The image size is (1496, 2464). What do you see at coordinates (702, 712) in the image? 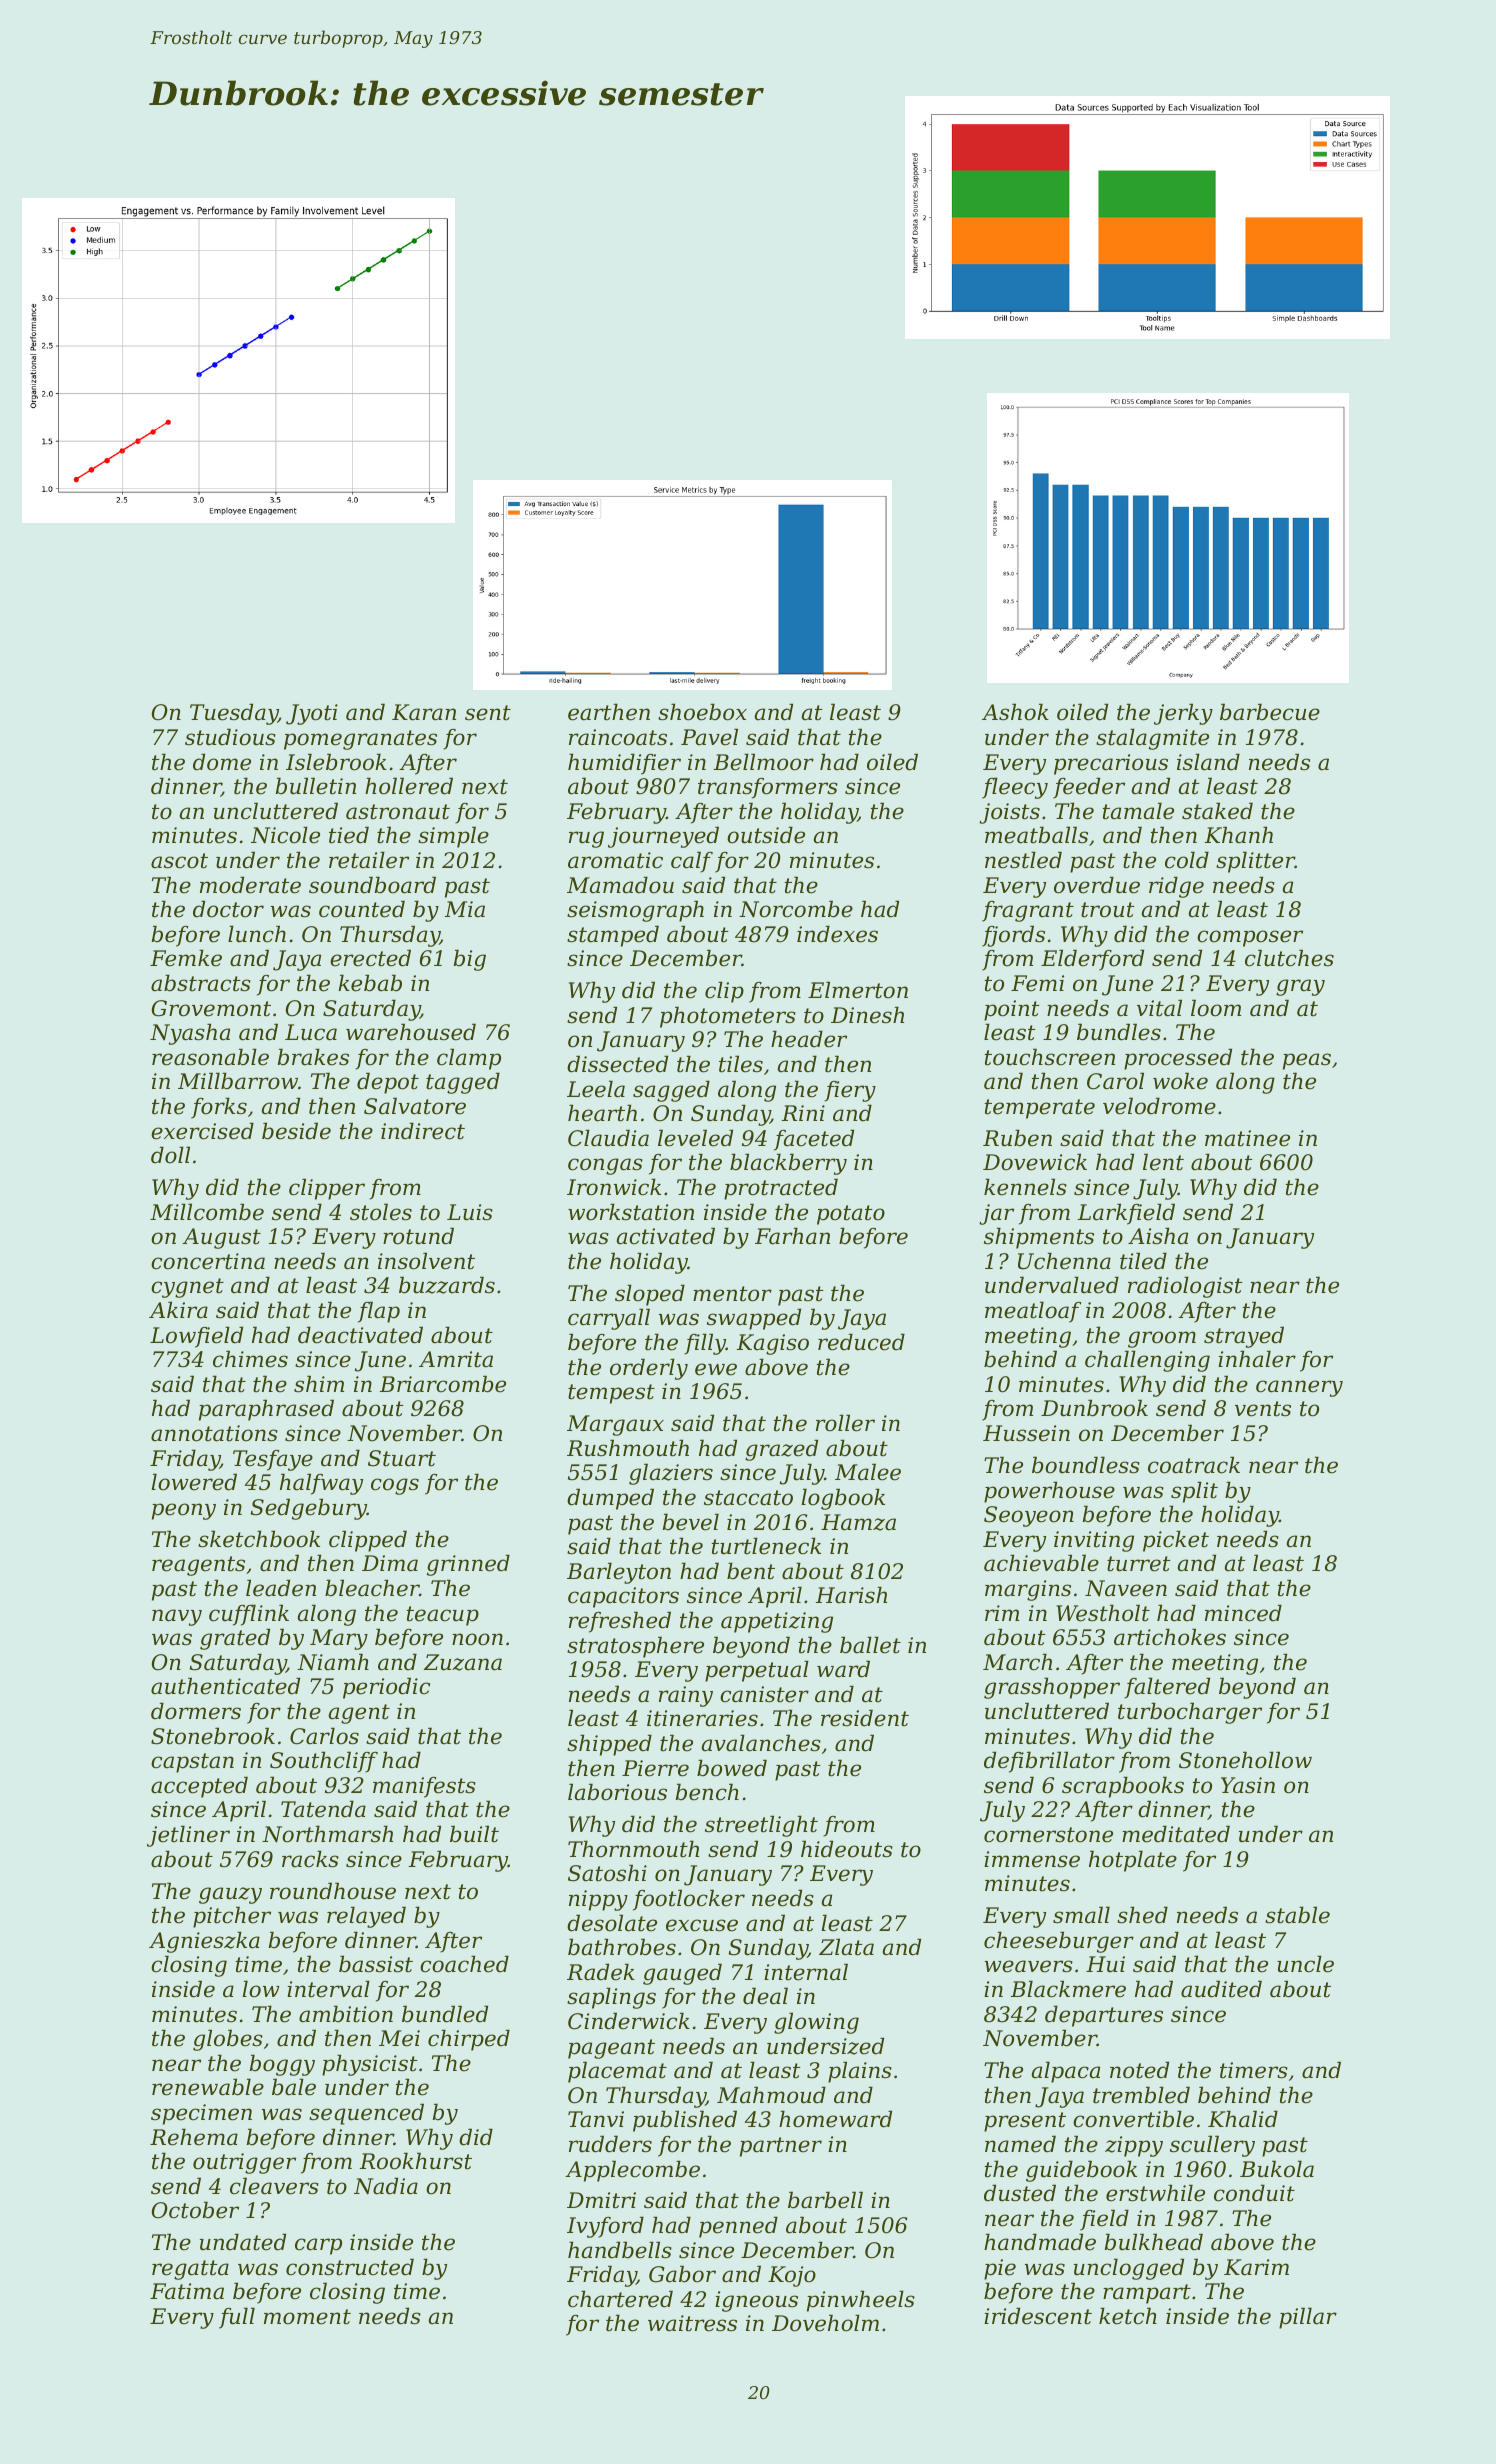
I see `shoebox` at bounding box center [702, 712].
